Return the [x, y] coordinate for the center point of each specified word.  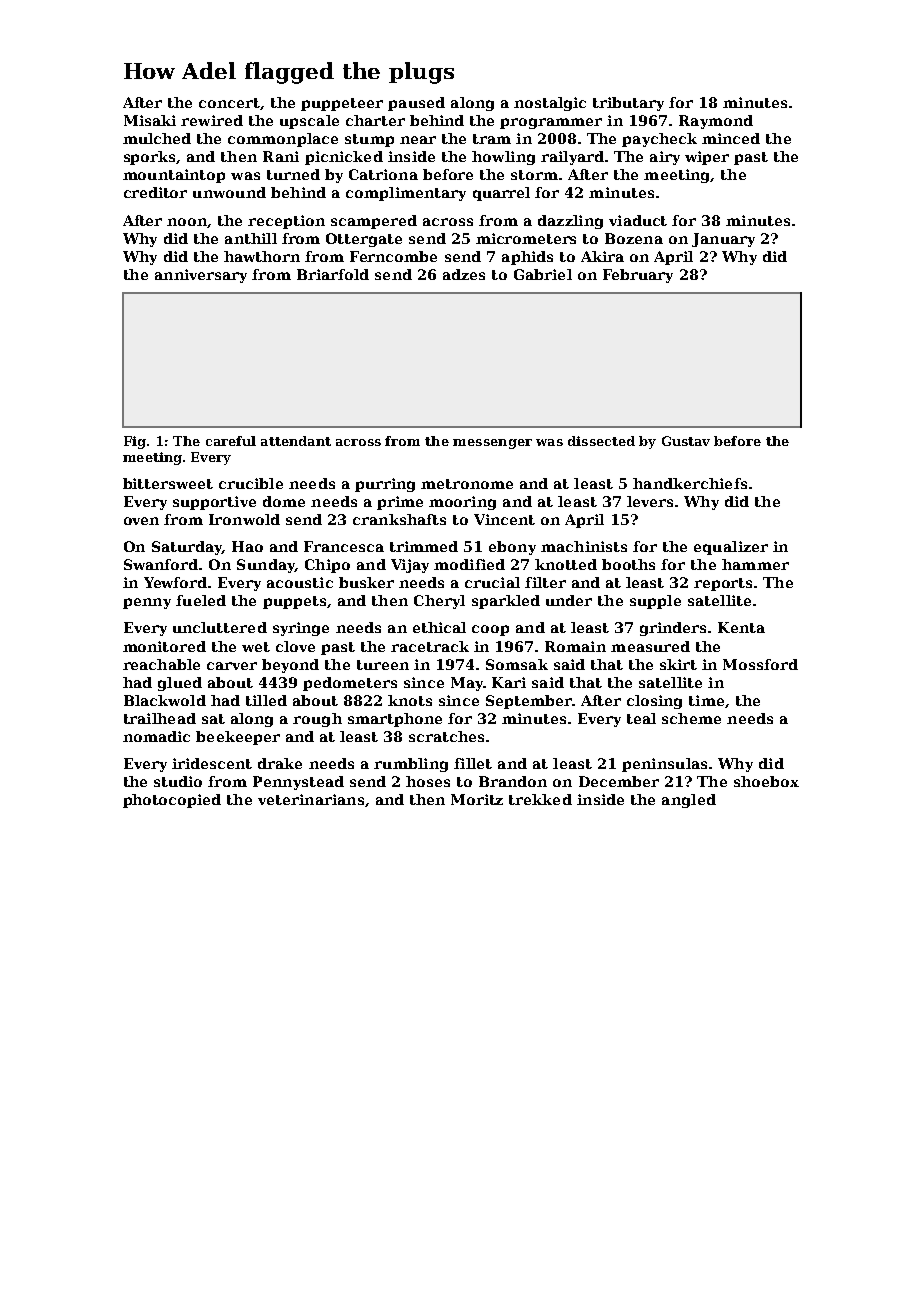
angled [689, 801]
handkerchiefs [690, 483]
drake [280, 763]
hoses [428, 781]
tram [492, 139]
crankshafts [399, 519]
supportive [214, 503]
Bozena [634, 238]
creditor [155, 192]
